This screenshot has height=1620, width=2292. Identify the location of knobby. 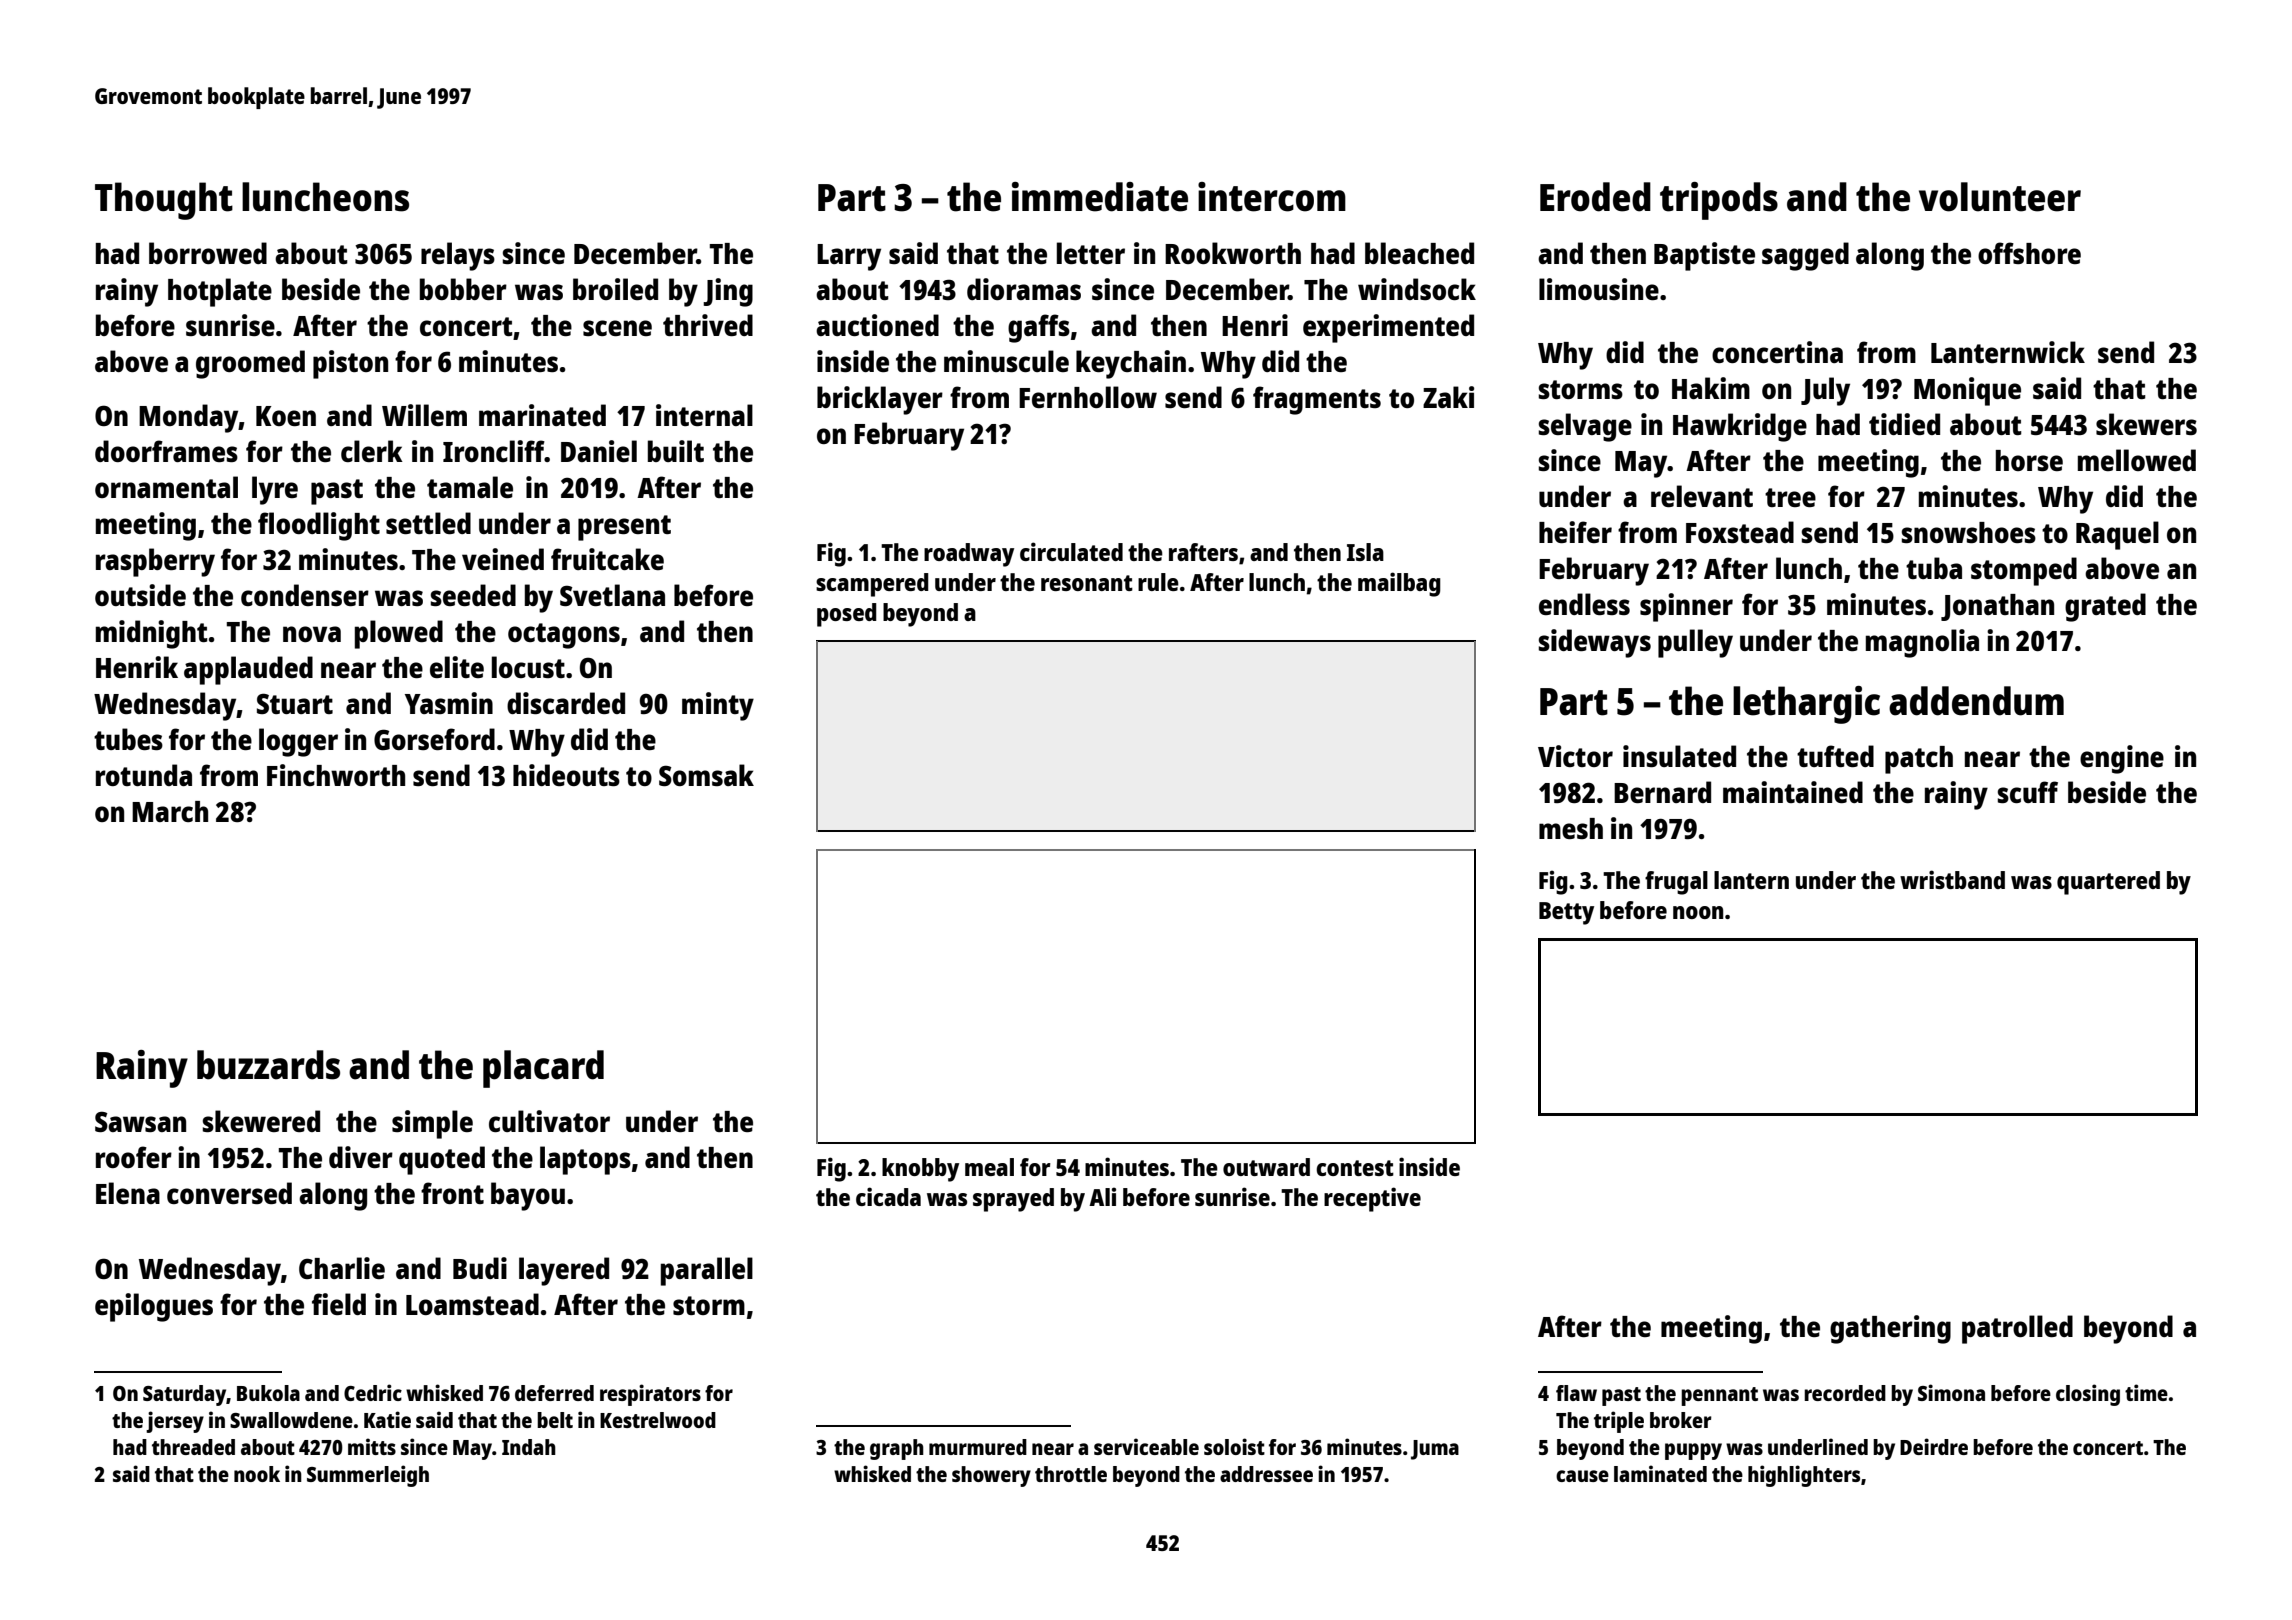
(920, 1170).
